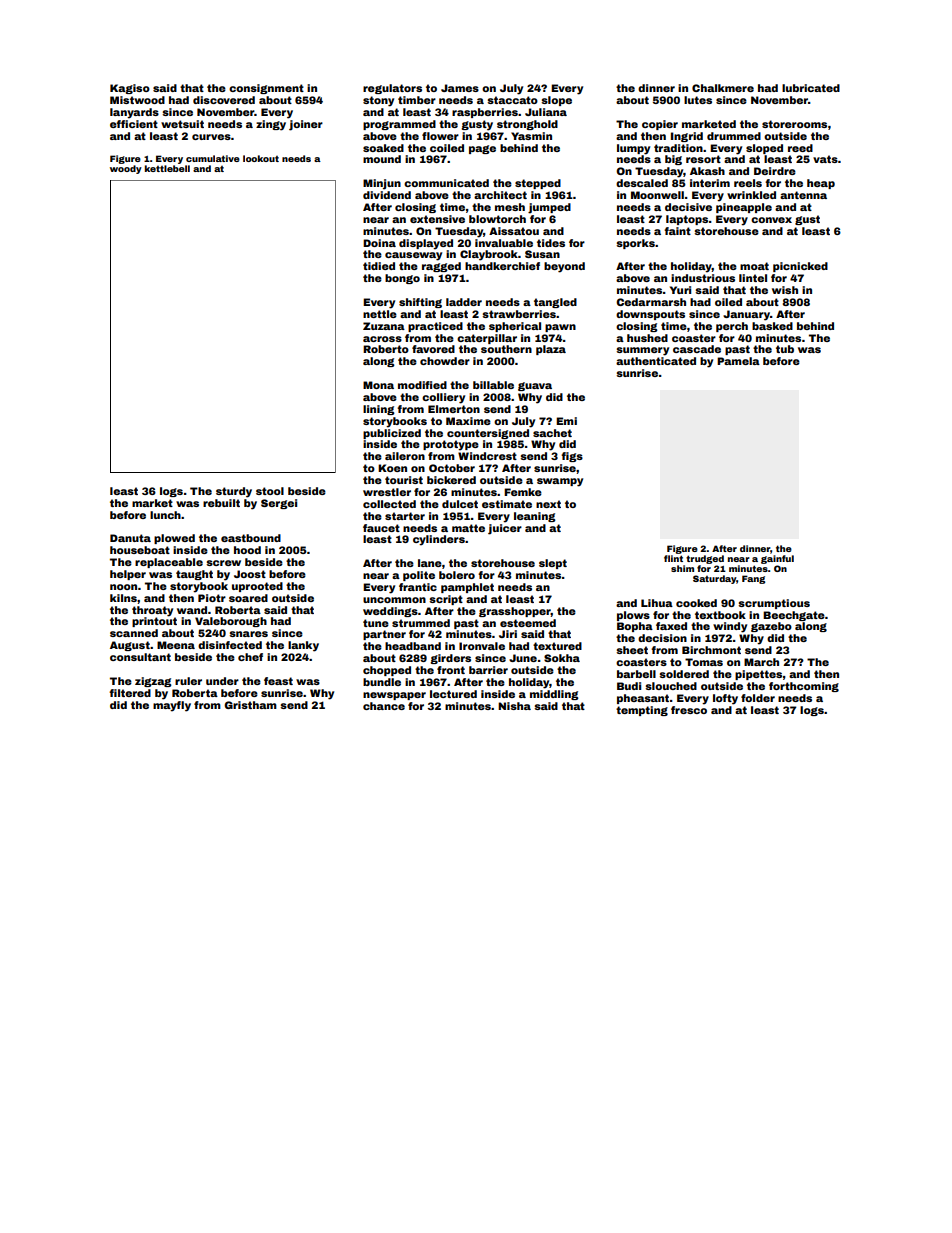 This page has height=1233, width=952. I want to click on eastbound, so click(251, 538).
